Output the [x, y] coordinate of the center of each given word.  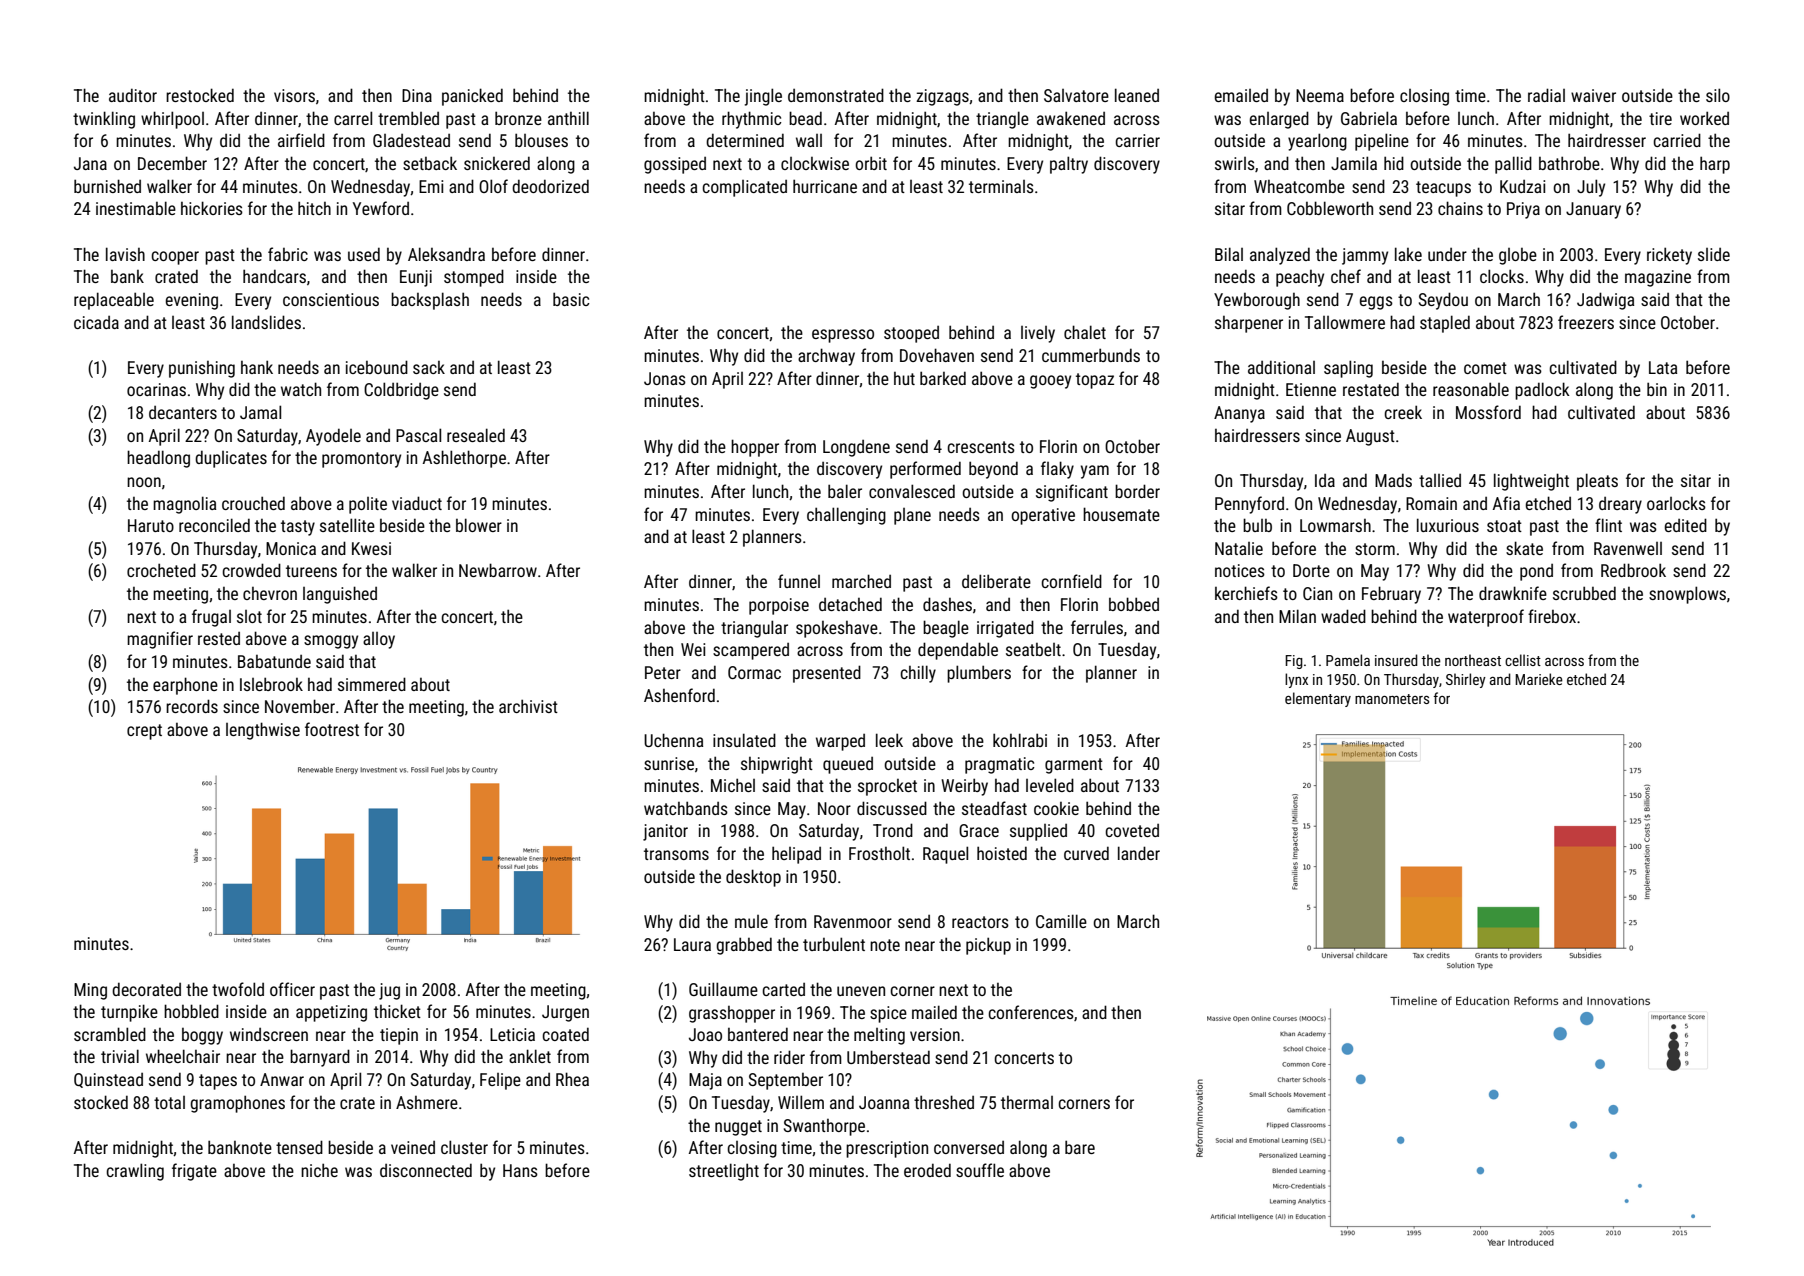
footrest [332, 729]
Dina [417, 95]
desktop [753, 878]
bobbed [1134, 604]
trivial [120, 1056]
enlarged [1279, 120]
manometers [1392, 699]
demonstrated [836, 95]
